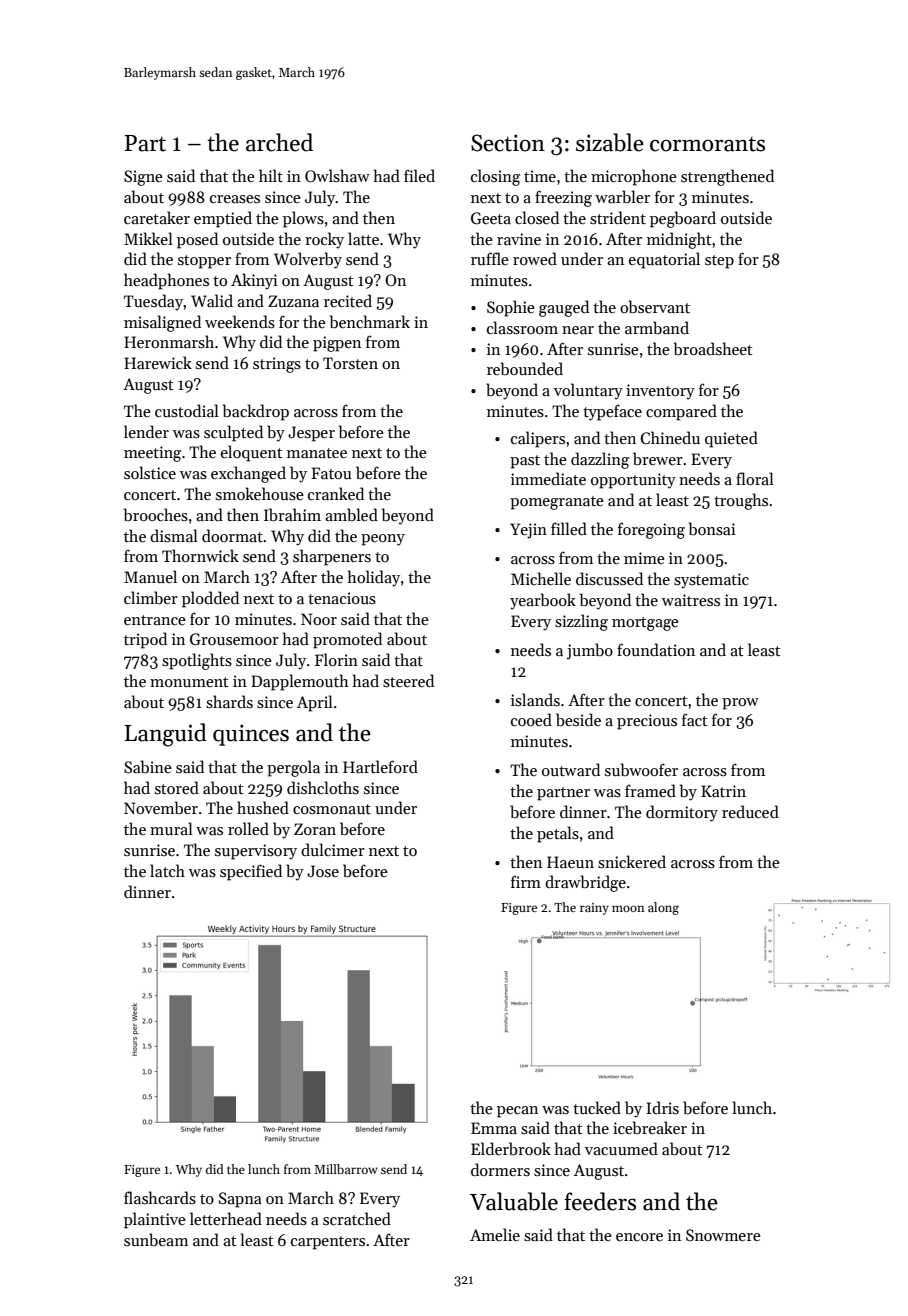 The height and width of the image is (1316, 908). I want to click on emptied, so click(223, 219).
